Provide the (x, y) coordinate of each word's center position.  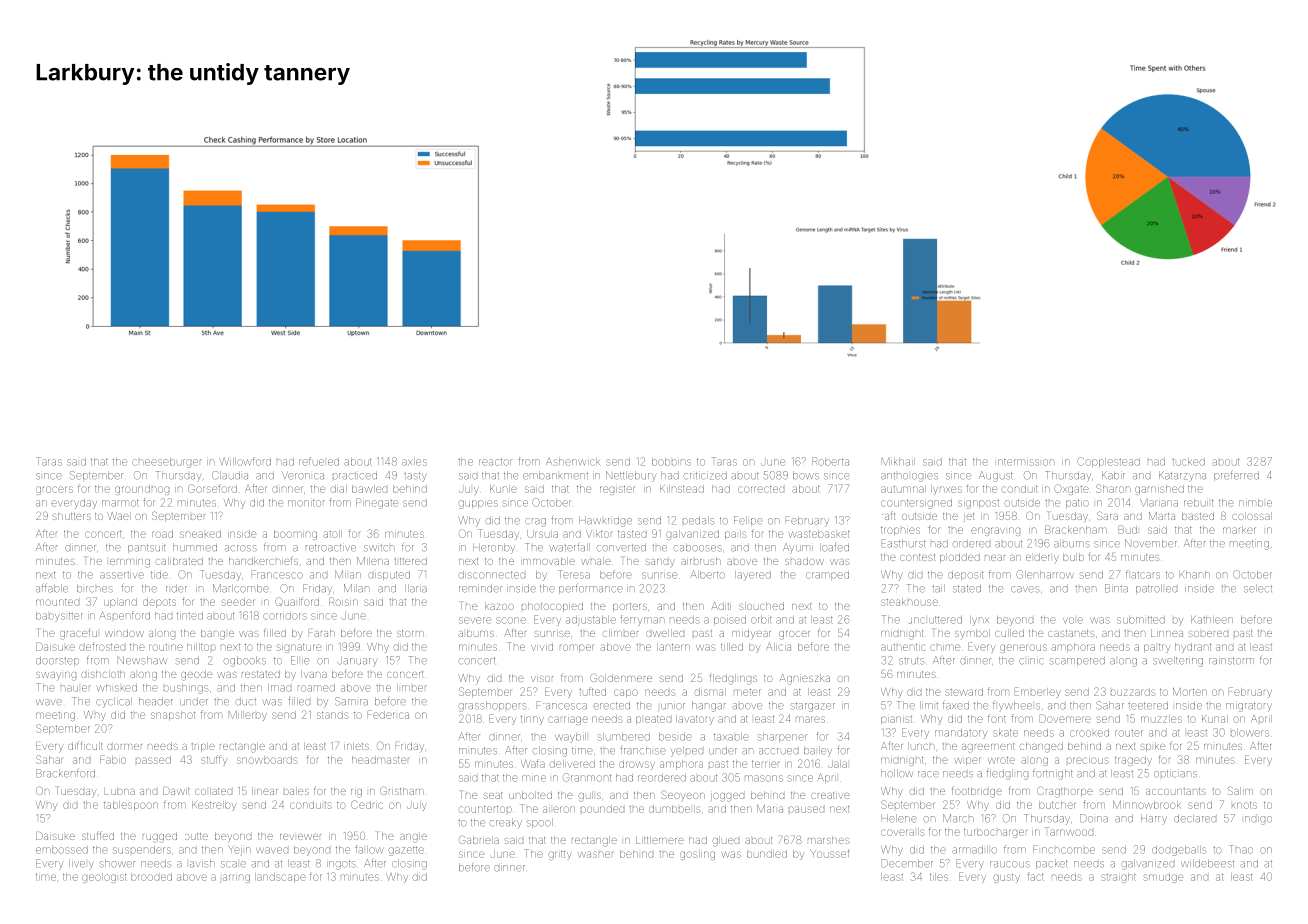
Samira (351, 701)
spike (1153, 747)
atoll (332, 534)
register (617, 490)
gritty (560, 855)
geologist (104, 878)
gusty (1006, 878)
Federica (388, 714)
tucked (1188, 462)
